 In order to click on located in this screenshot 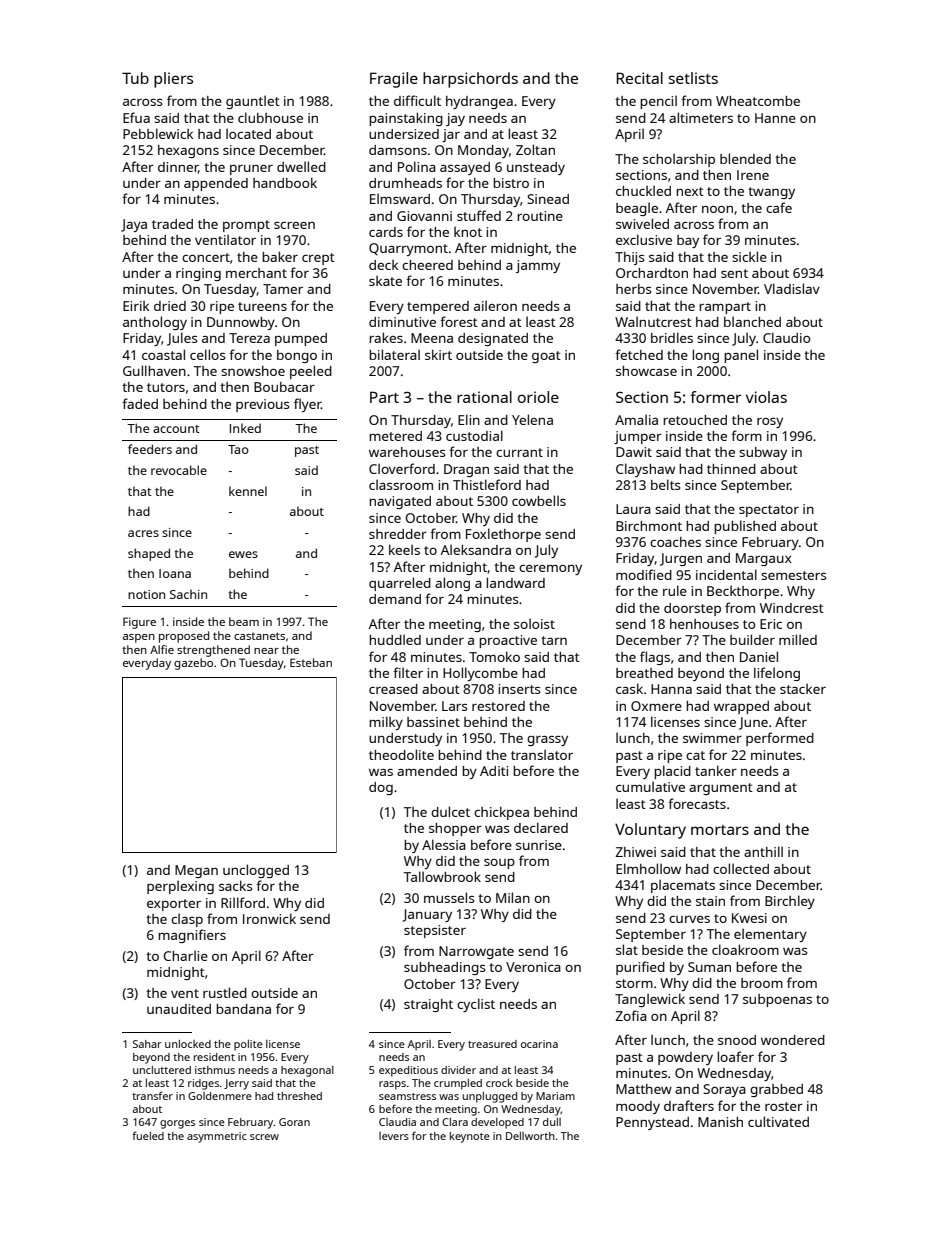, I will do `click(248, 133)`.
